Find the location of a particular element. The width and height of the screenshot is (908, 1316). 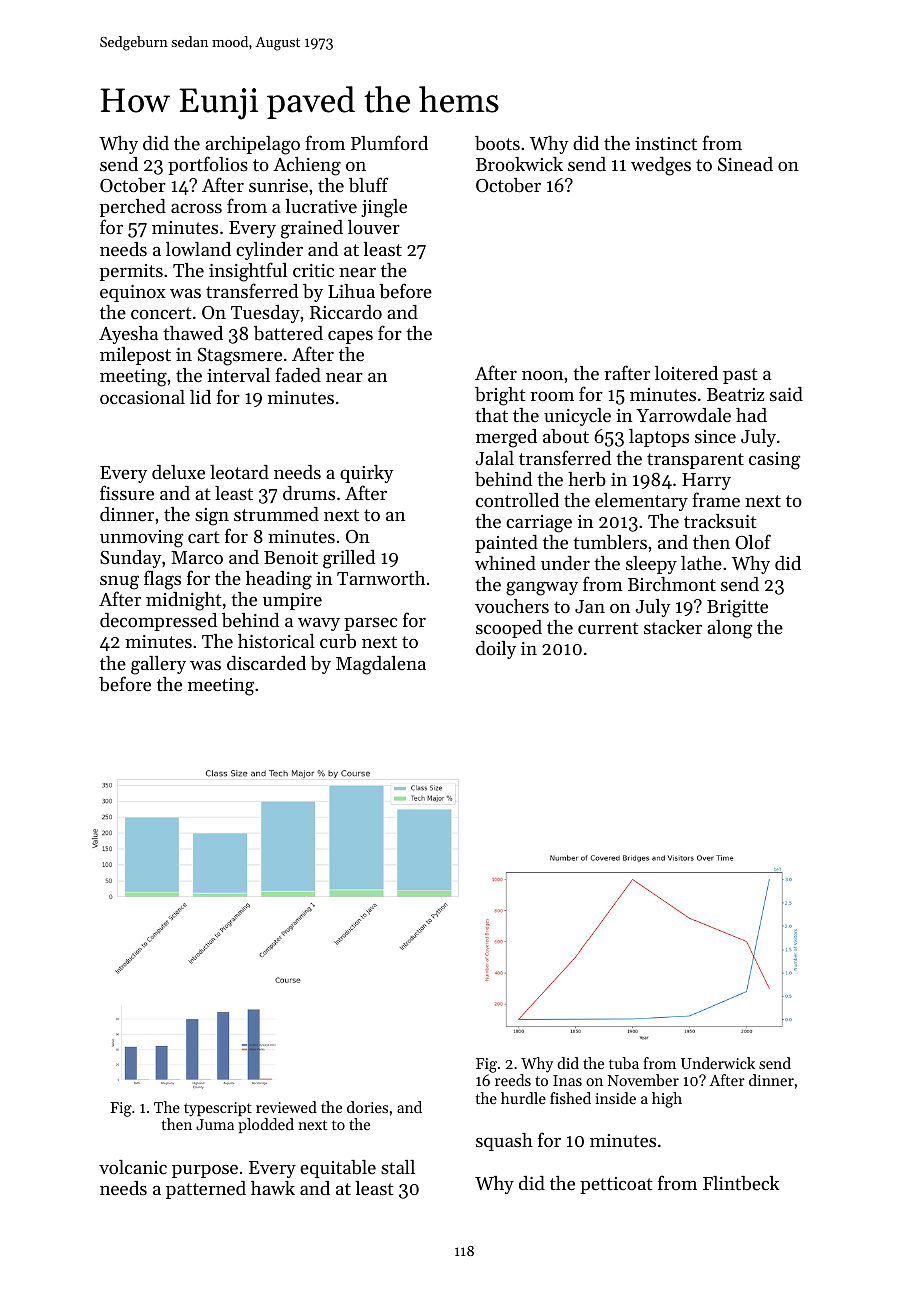

archipelago is located at coordinates (252, 145).
